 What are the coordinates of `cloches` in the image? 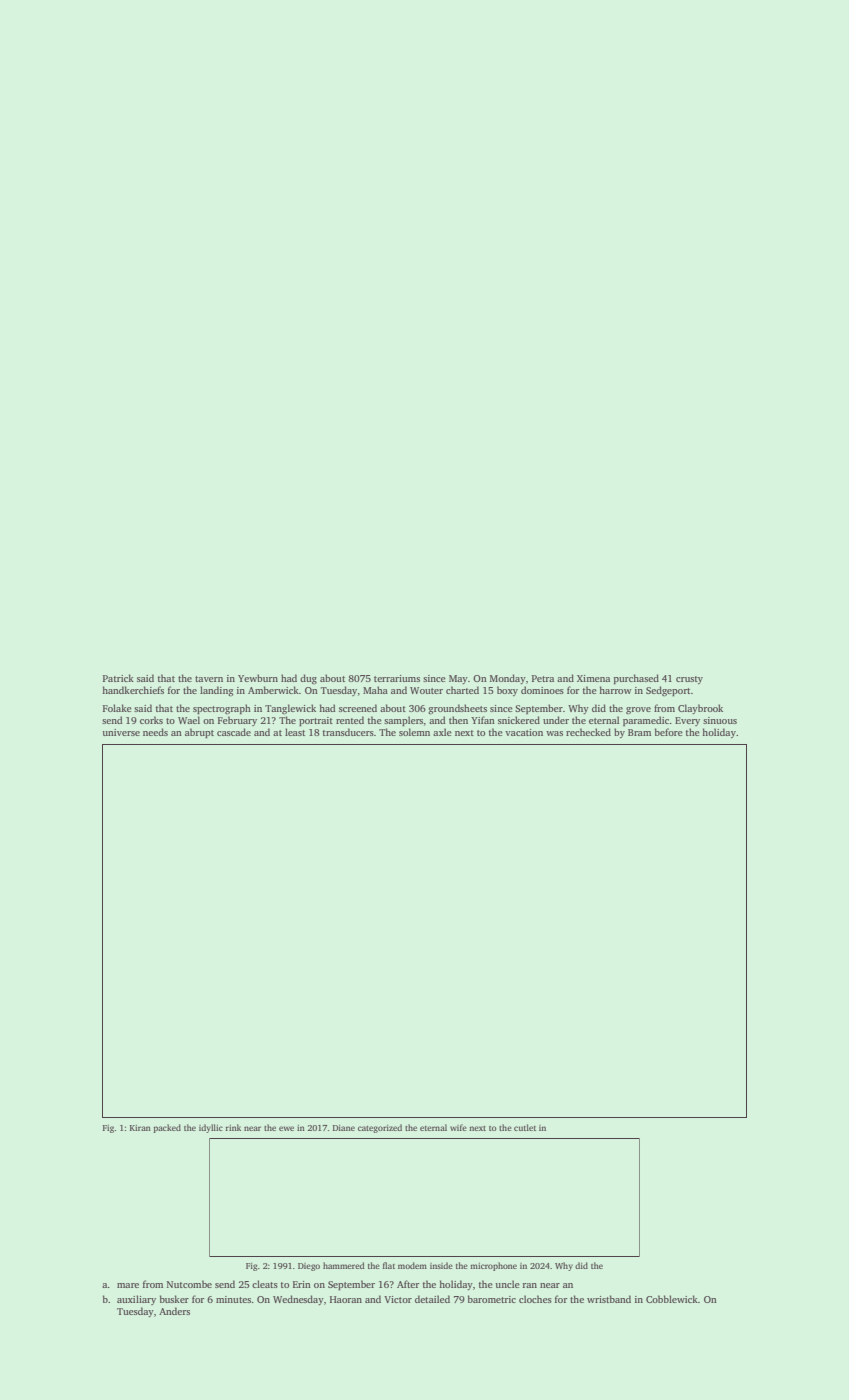 It's located at (535, 1299).
